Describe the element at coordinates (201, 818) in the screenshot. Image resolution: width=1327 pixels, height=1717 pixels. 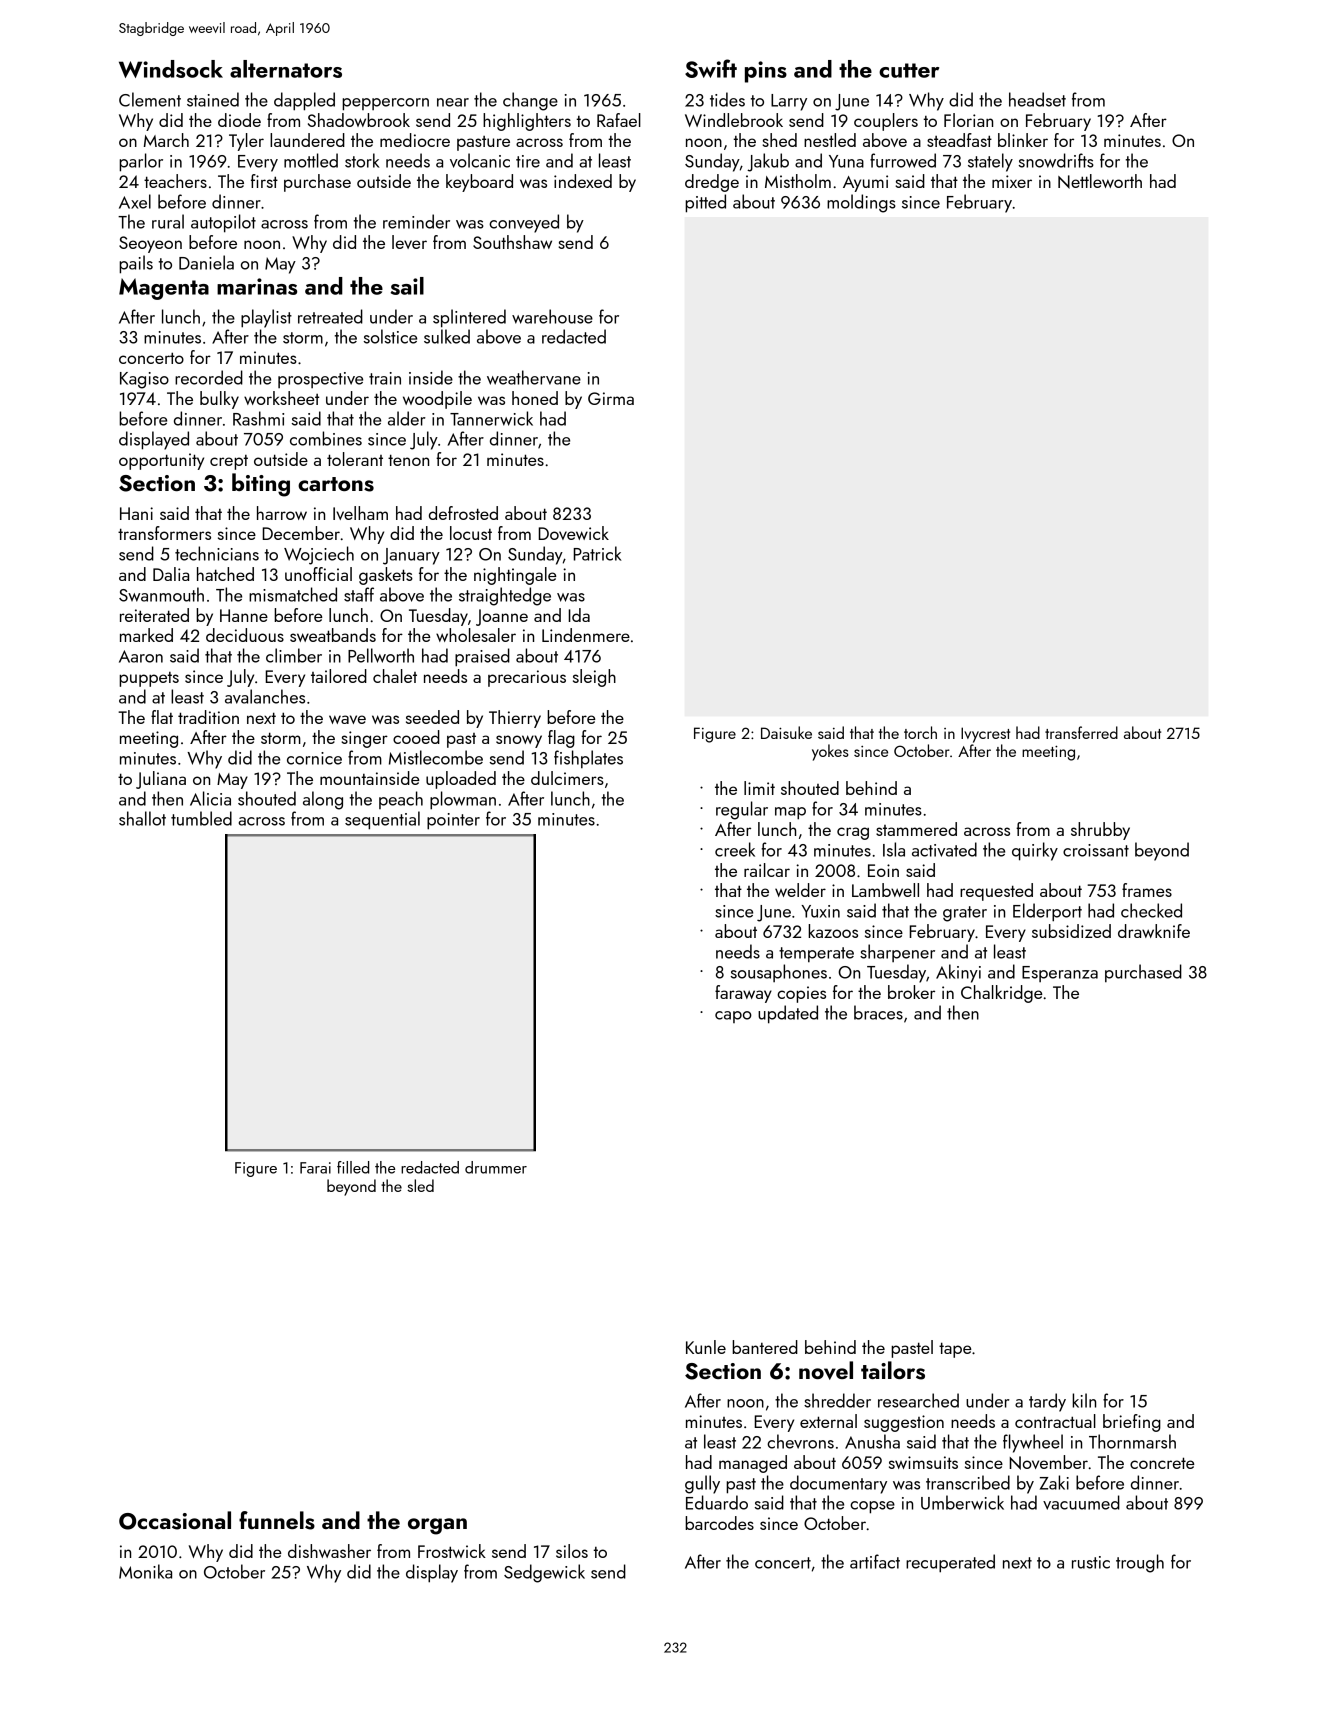
I see `tumbled` at that location.
